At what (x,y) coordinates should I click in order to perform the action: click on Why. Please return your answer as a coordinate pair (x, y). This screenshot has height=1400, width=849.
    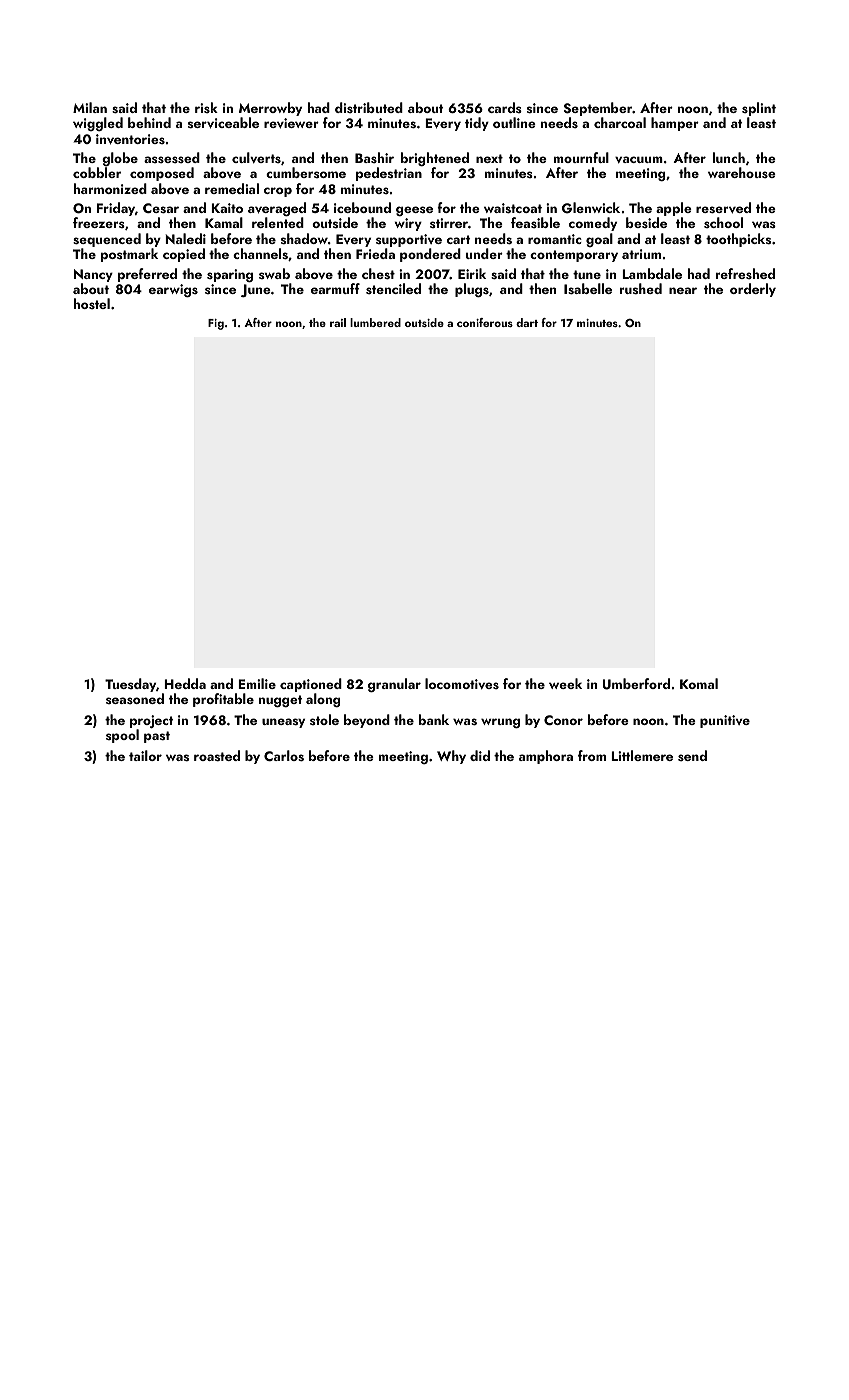
    Looking at the image, I should click on (451, 757).
